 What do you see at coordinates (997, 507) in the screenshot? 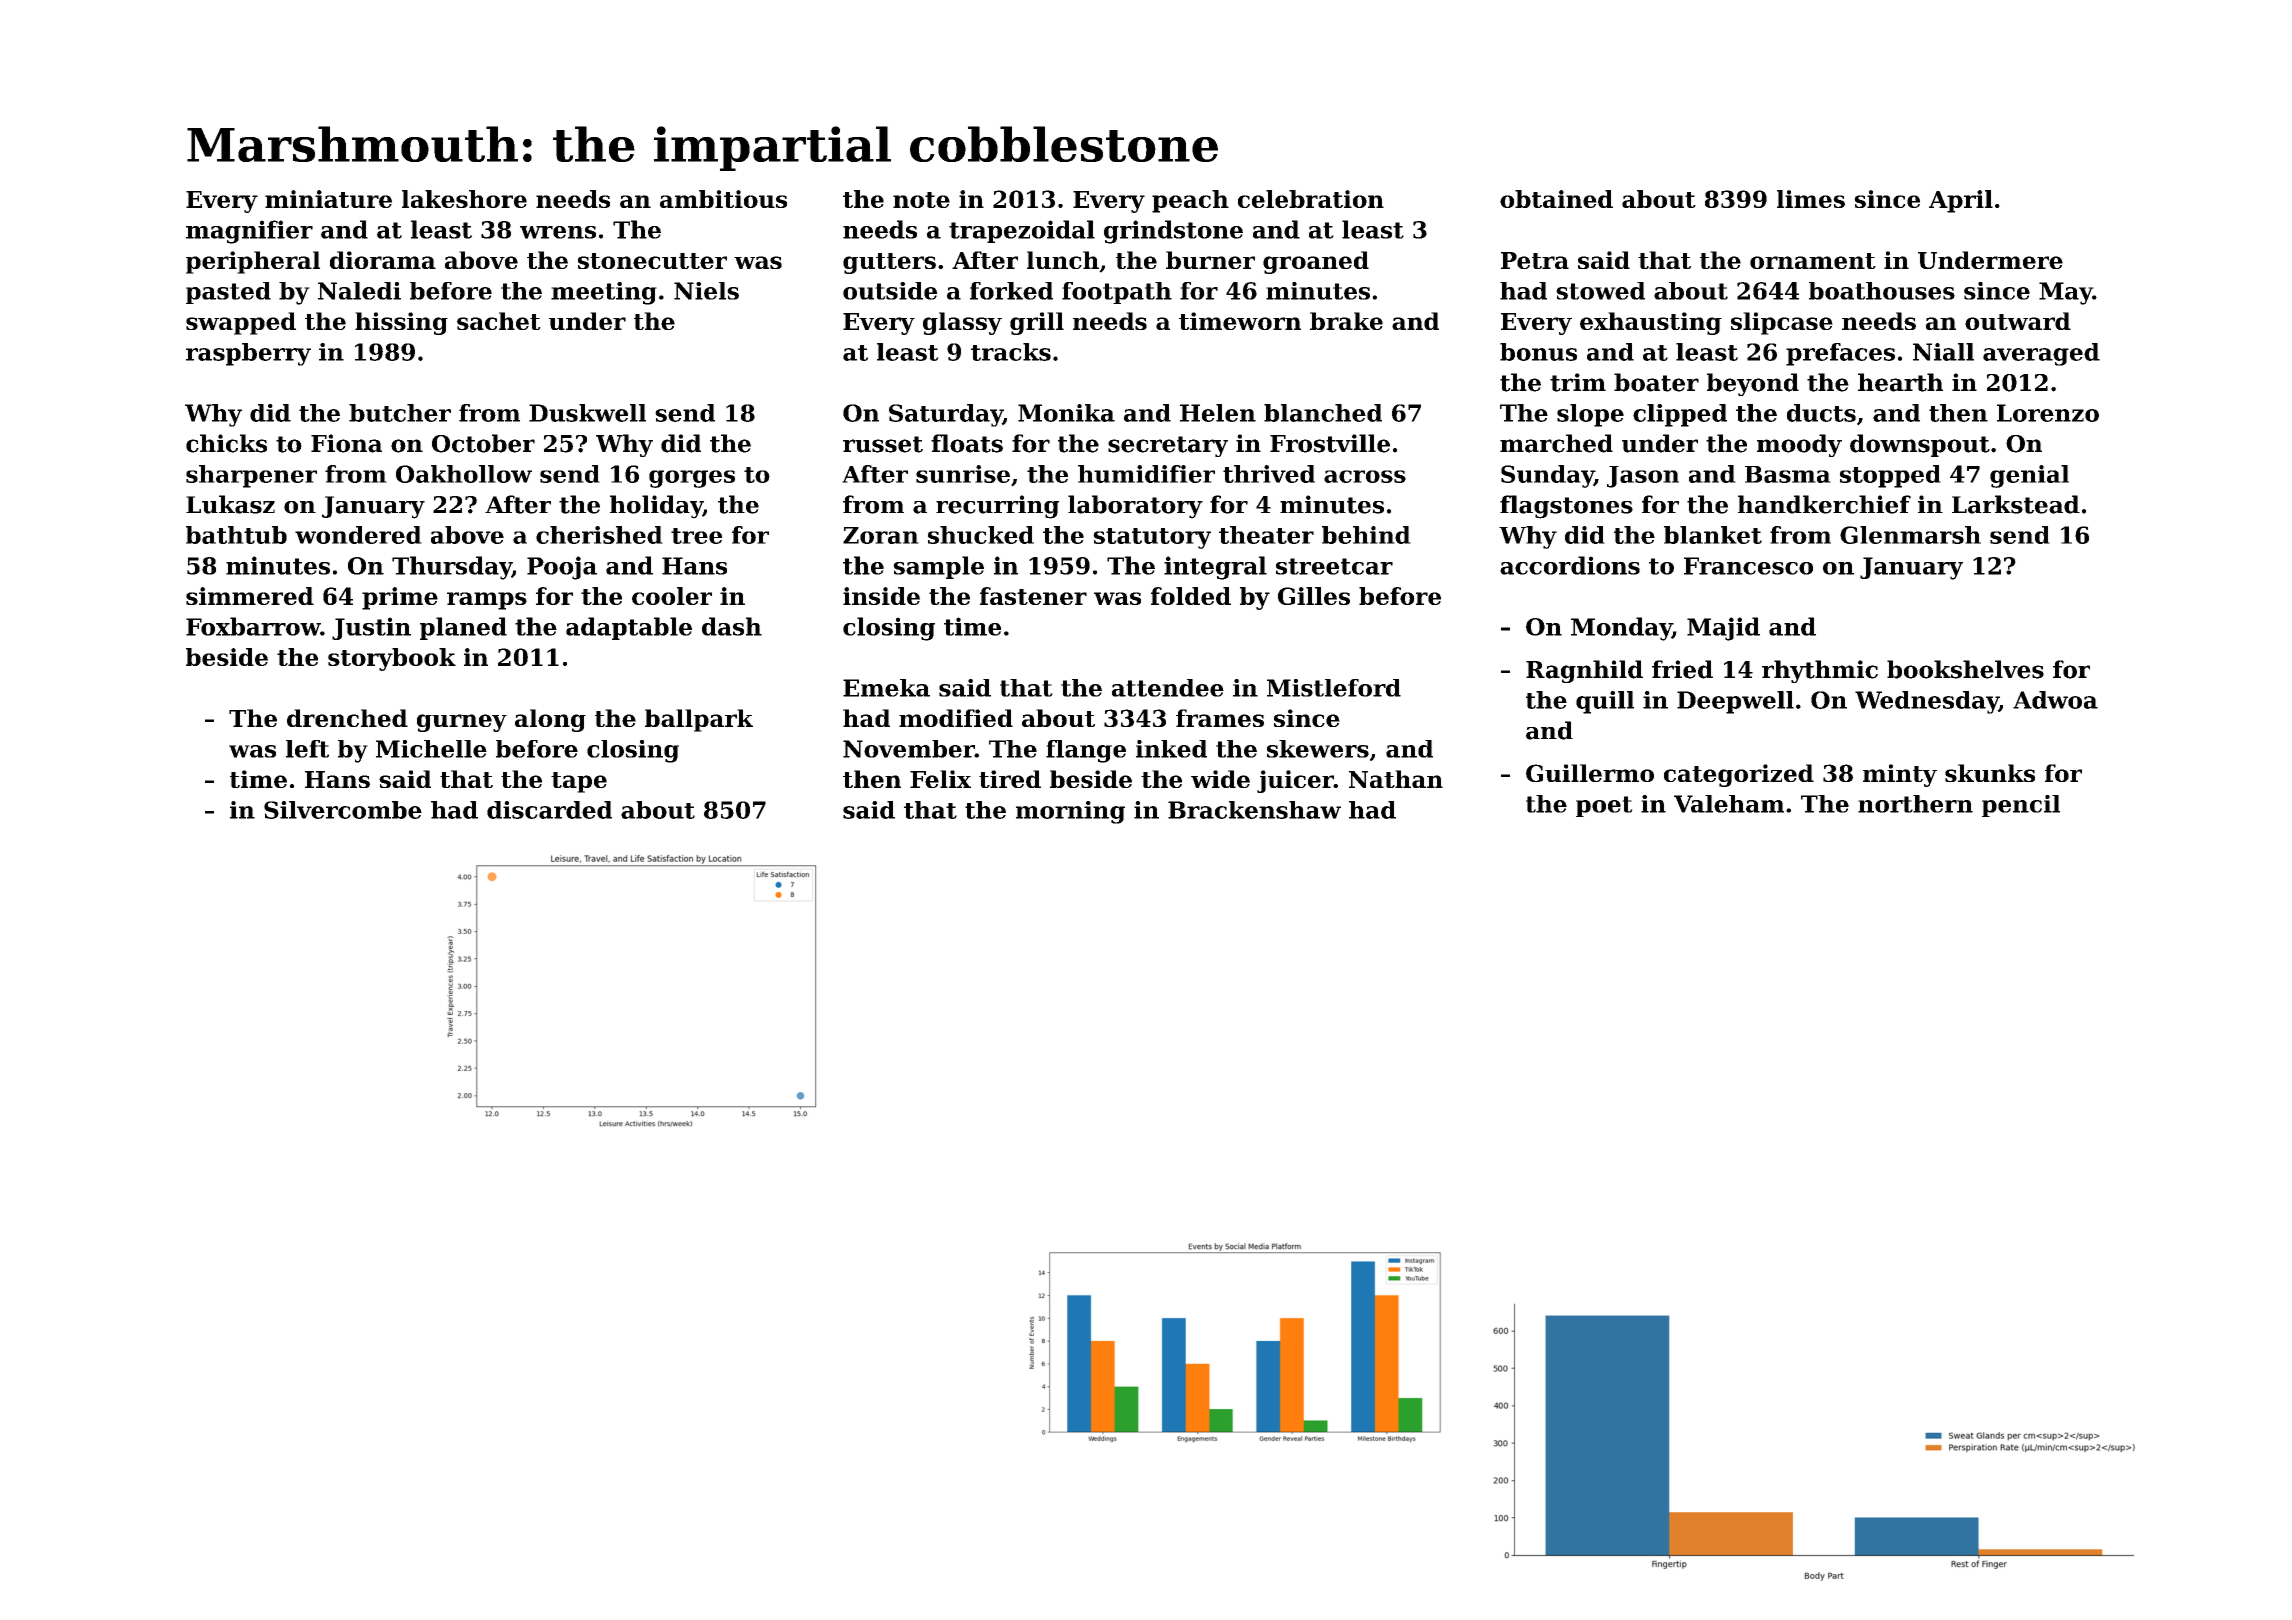
I see `recurring` at bounding box center [997, 507].
